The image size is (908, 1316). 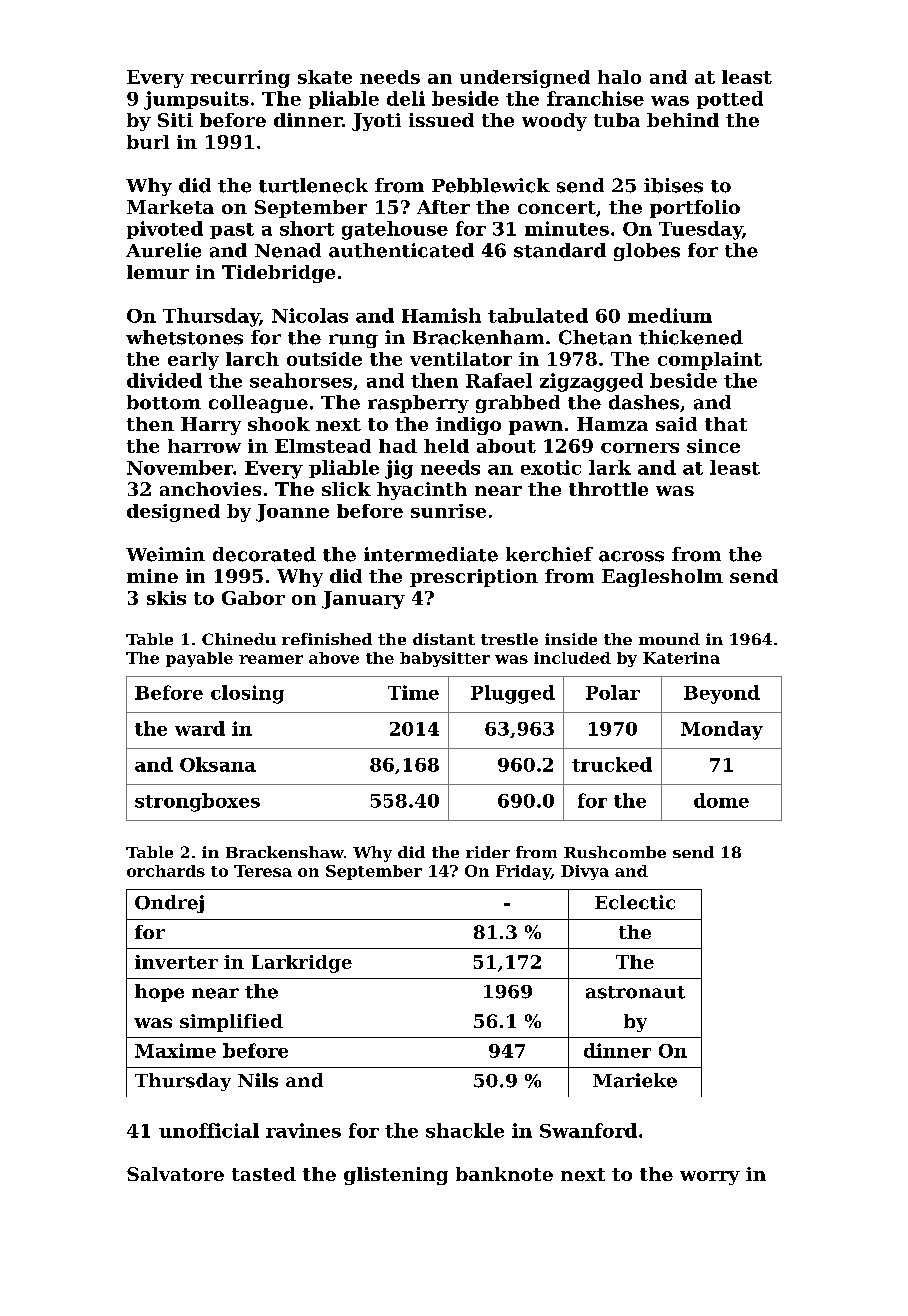 What do you see at coordinates (175, 1050) in the screenshot?
I see `Maxime` at bounding box center [175, 1050].
